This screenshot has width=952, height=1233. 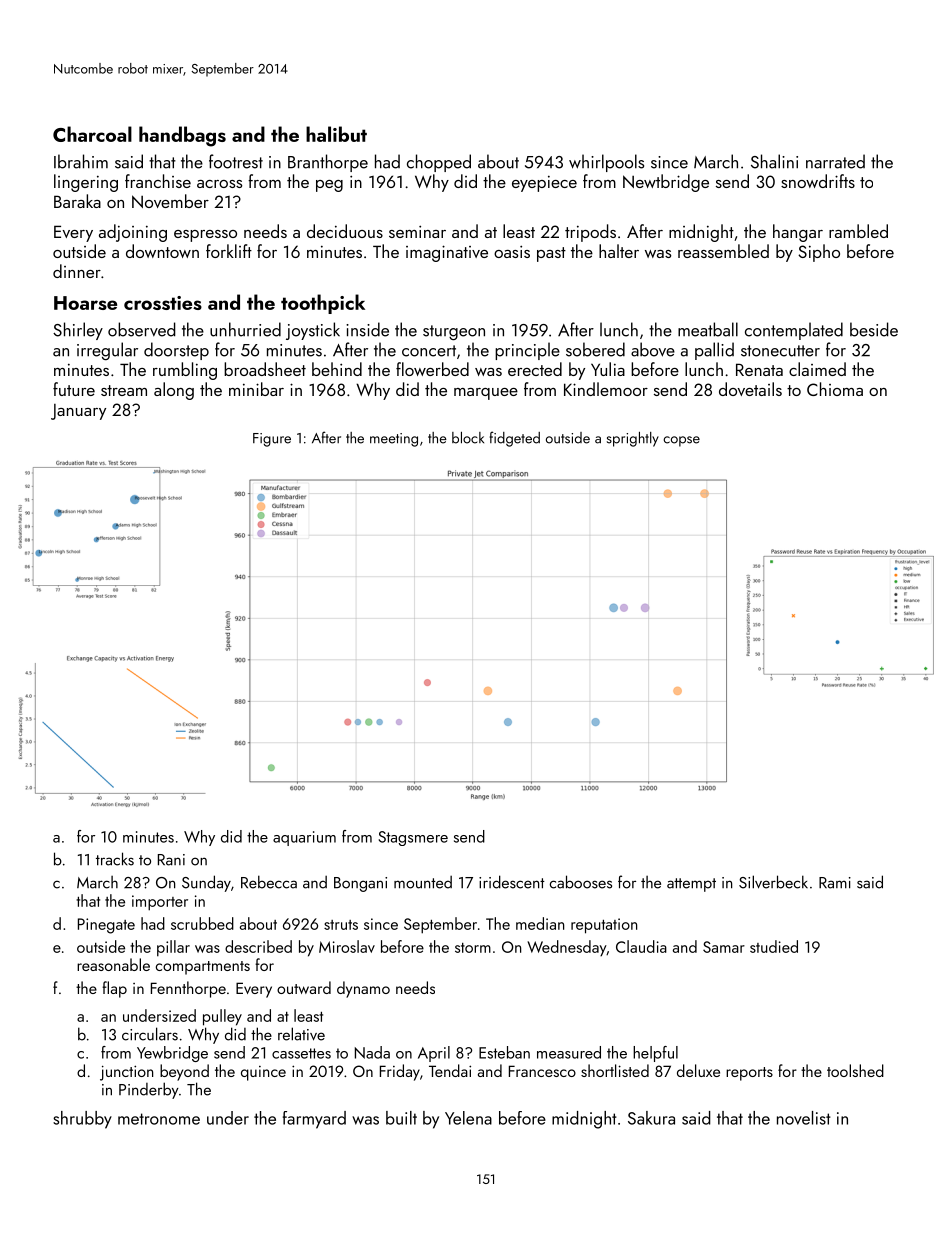 I want to click on Sakura, so click(x=651, y=1118).
